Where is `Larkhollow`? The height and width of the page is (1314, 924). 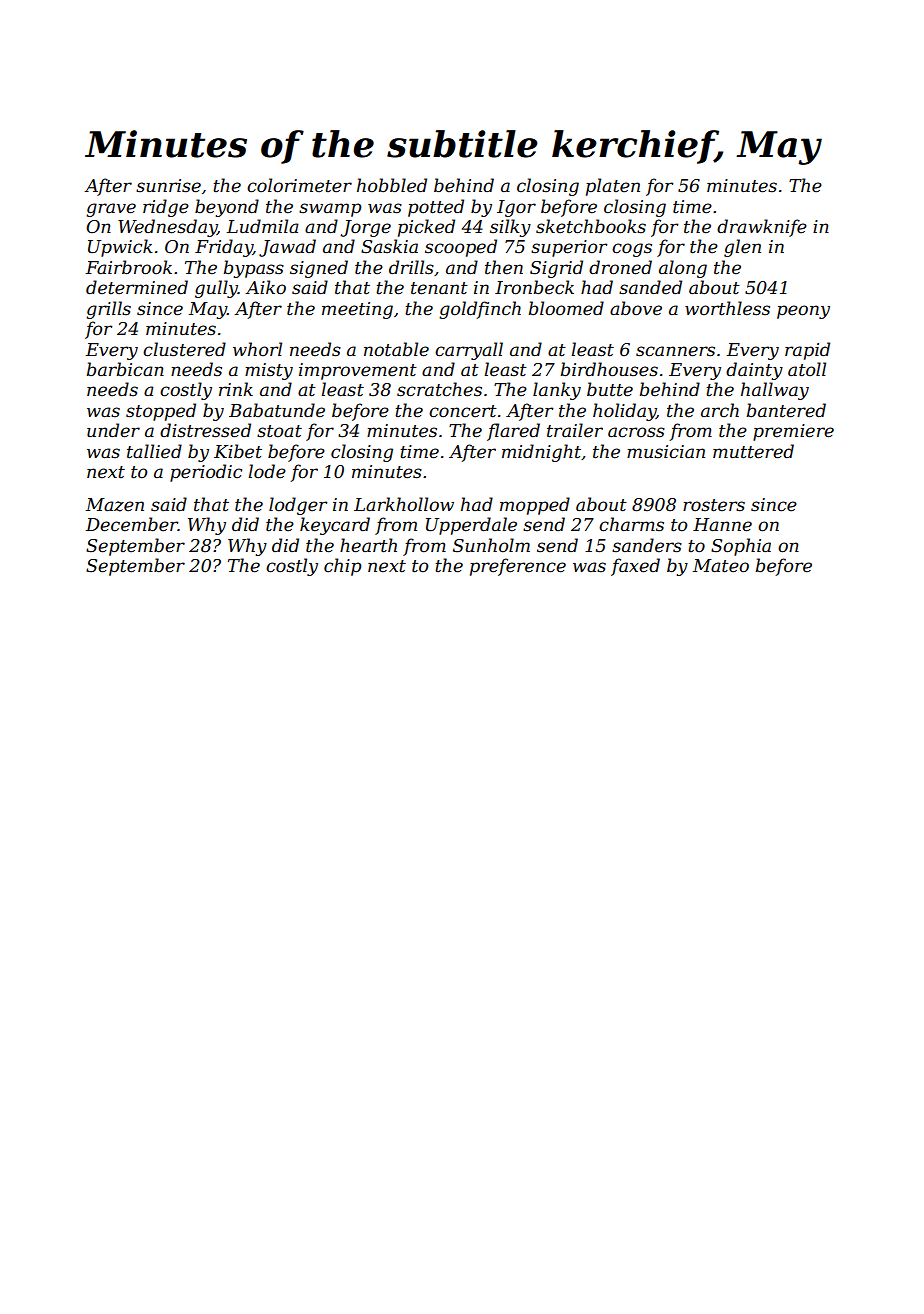 Larkhollow is located at coordinates (404, 504).
